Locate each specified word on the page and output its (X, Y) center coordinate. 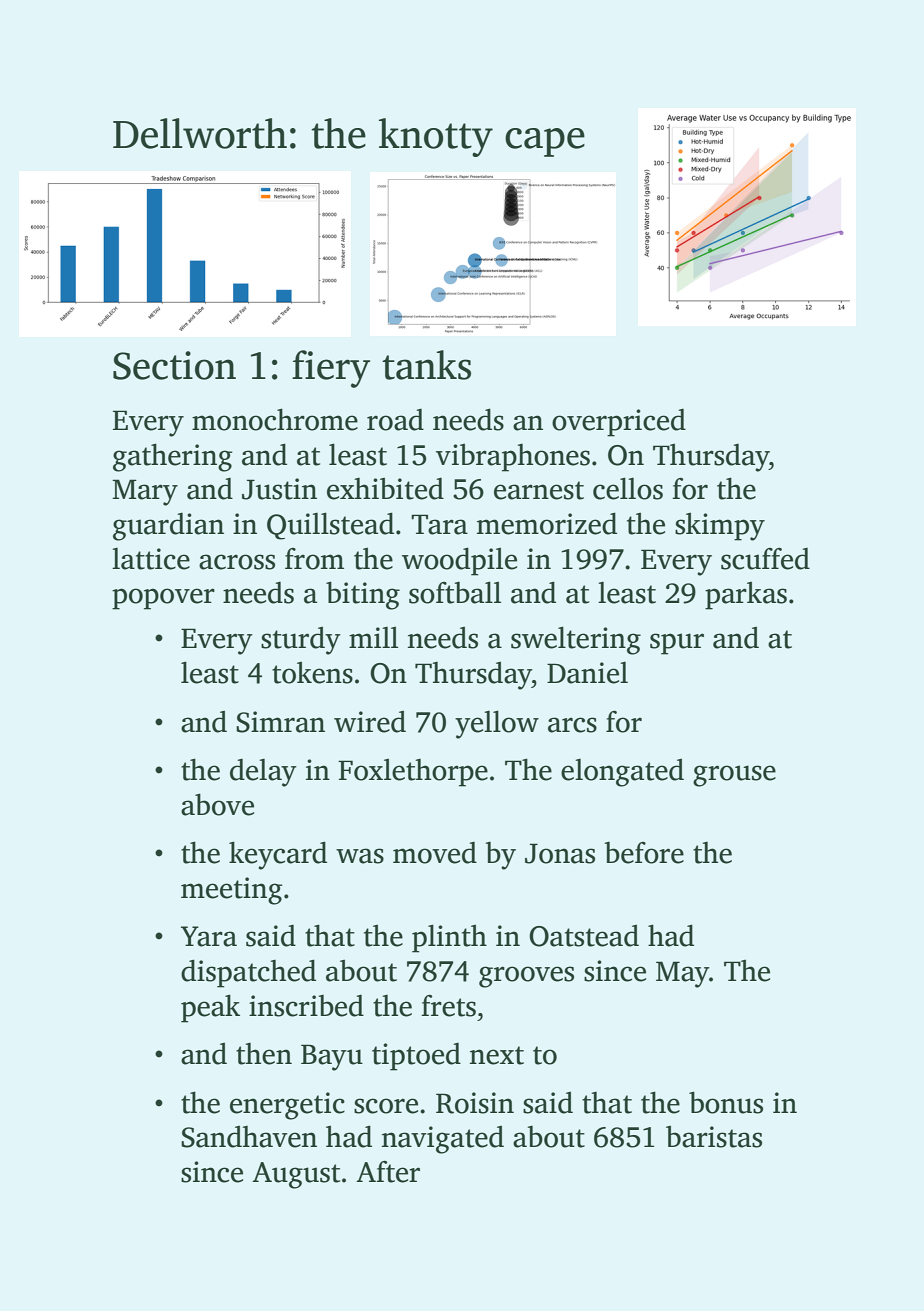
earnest (539, 490)
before (644, 853)
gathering (173, 457)
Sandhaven (249, 1137)
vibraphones (513, 458)
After (388, 1172)
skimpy (720, 527)
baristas (714, 1137)
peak (210, 1008)
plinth (449, 938)
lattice (151, 559)
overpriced (619, 423)
